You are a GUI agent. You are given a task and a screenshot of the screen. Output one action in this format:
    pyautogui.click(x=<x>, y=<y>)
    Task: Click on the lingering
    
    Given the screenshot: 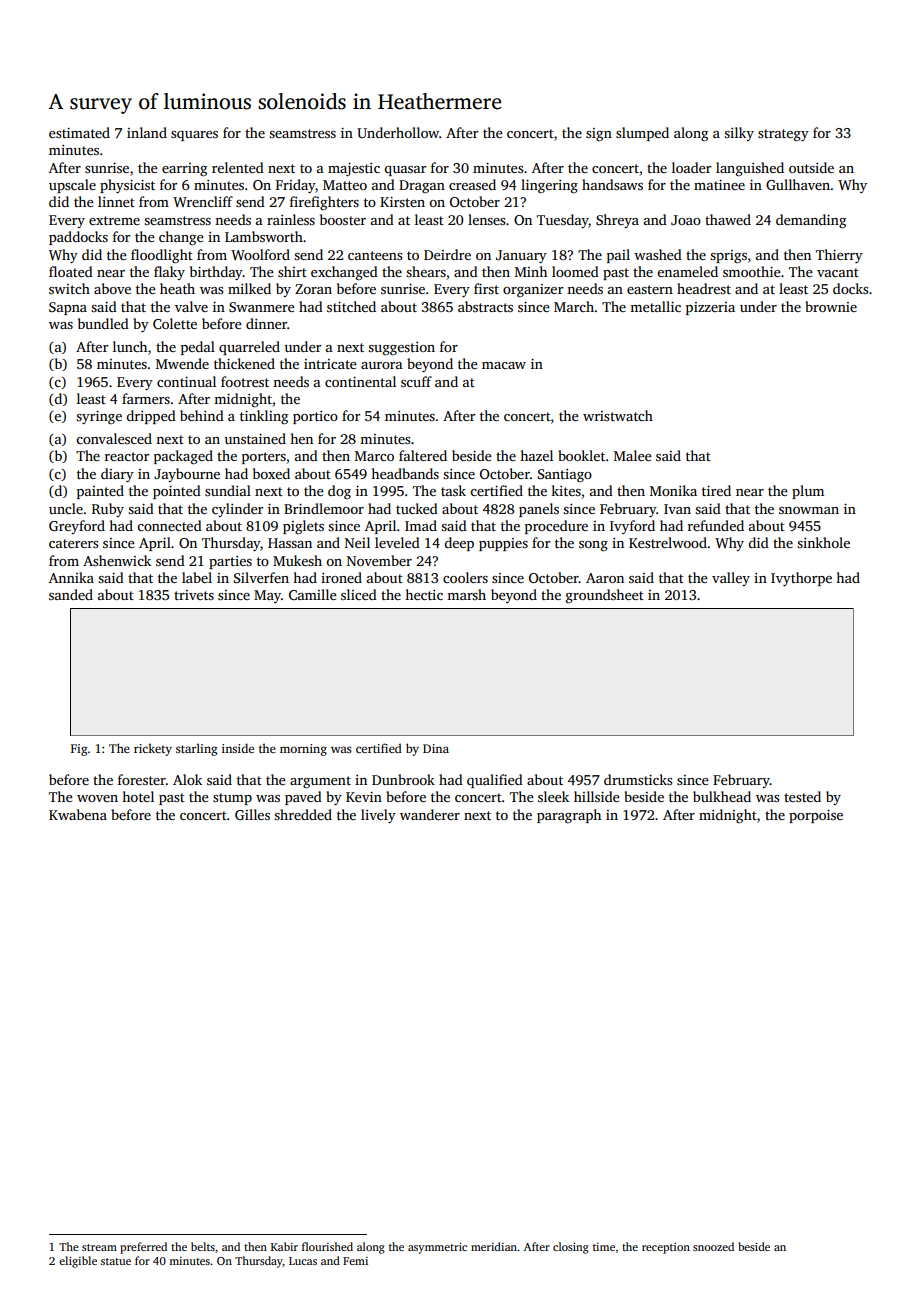 What is the action you would take?
    pyautogui.click(x=549, y=186)
